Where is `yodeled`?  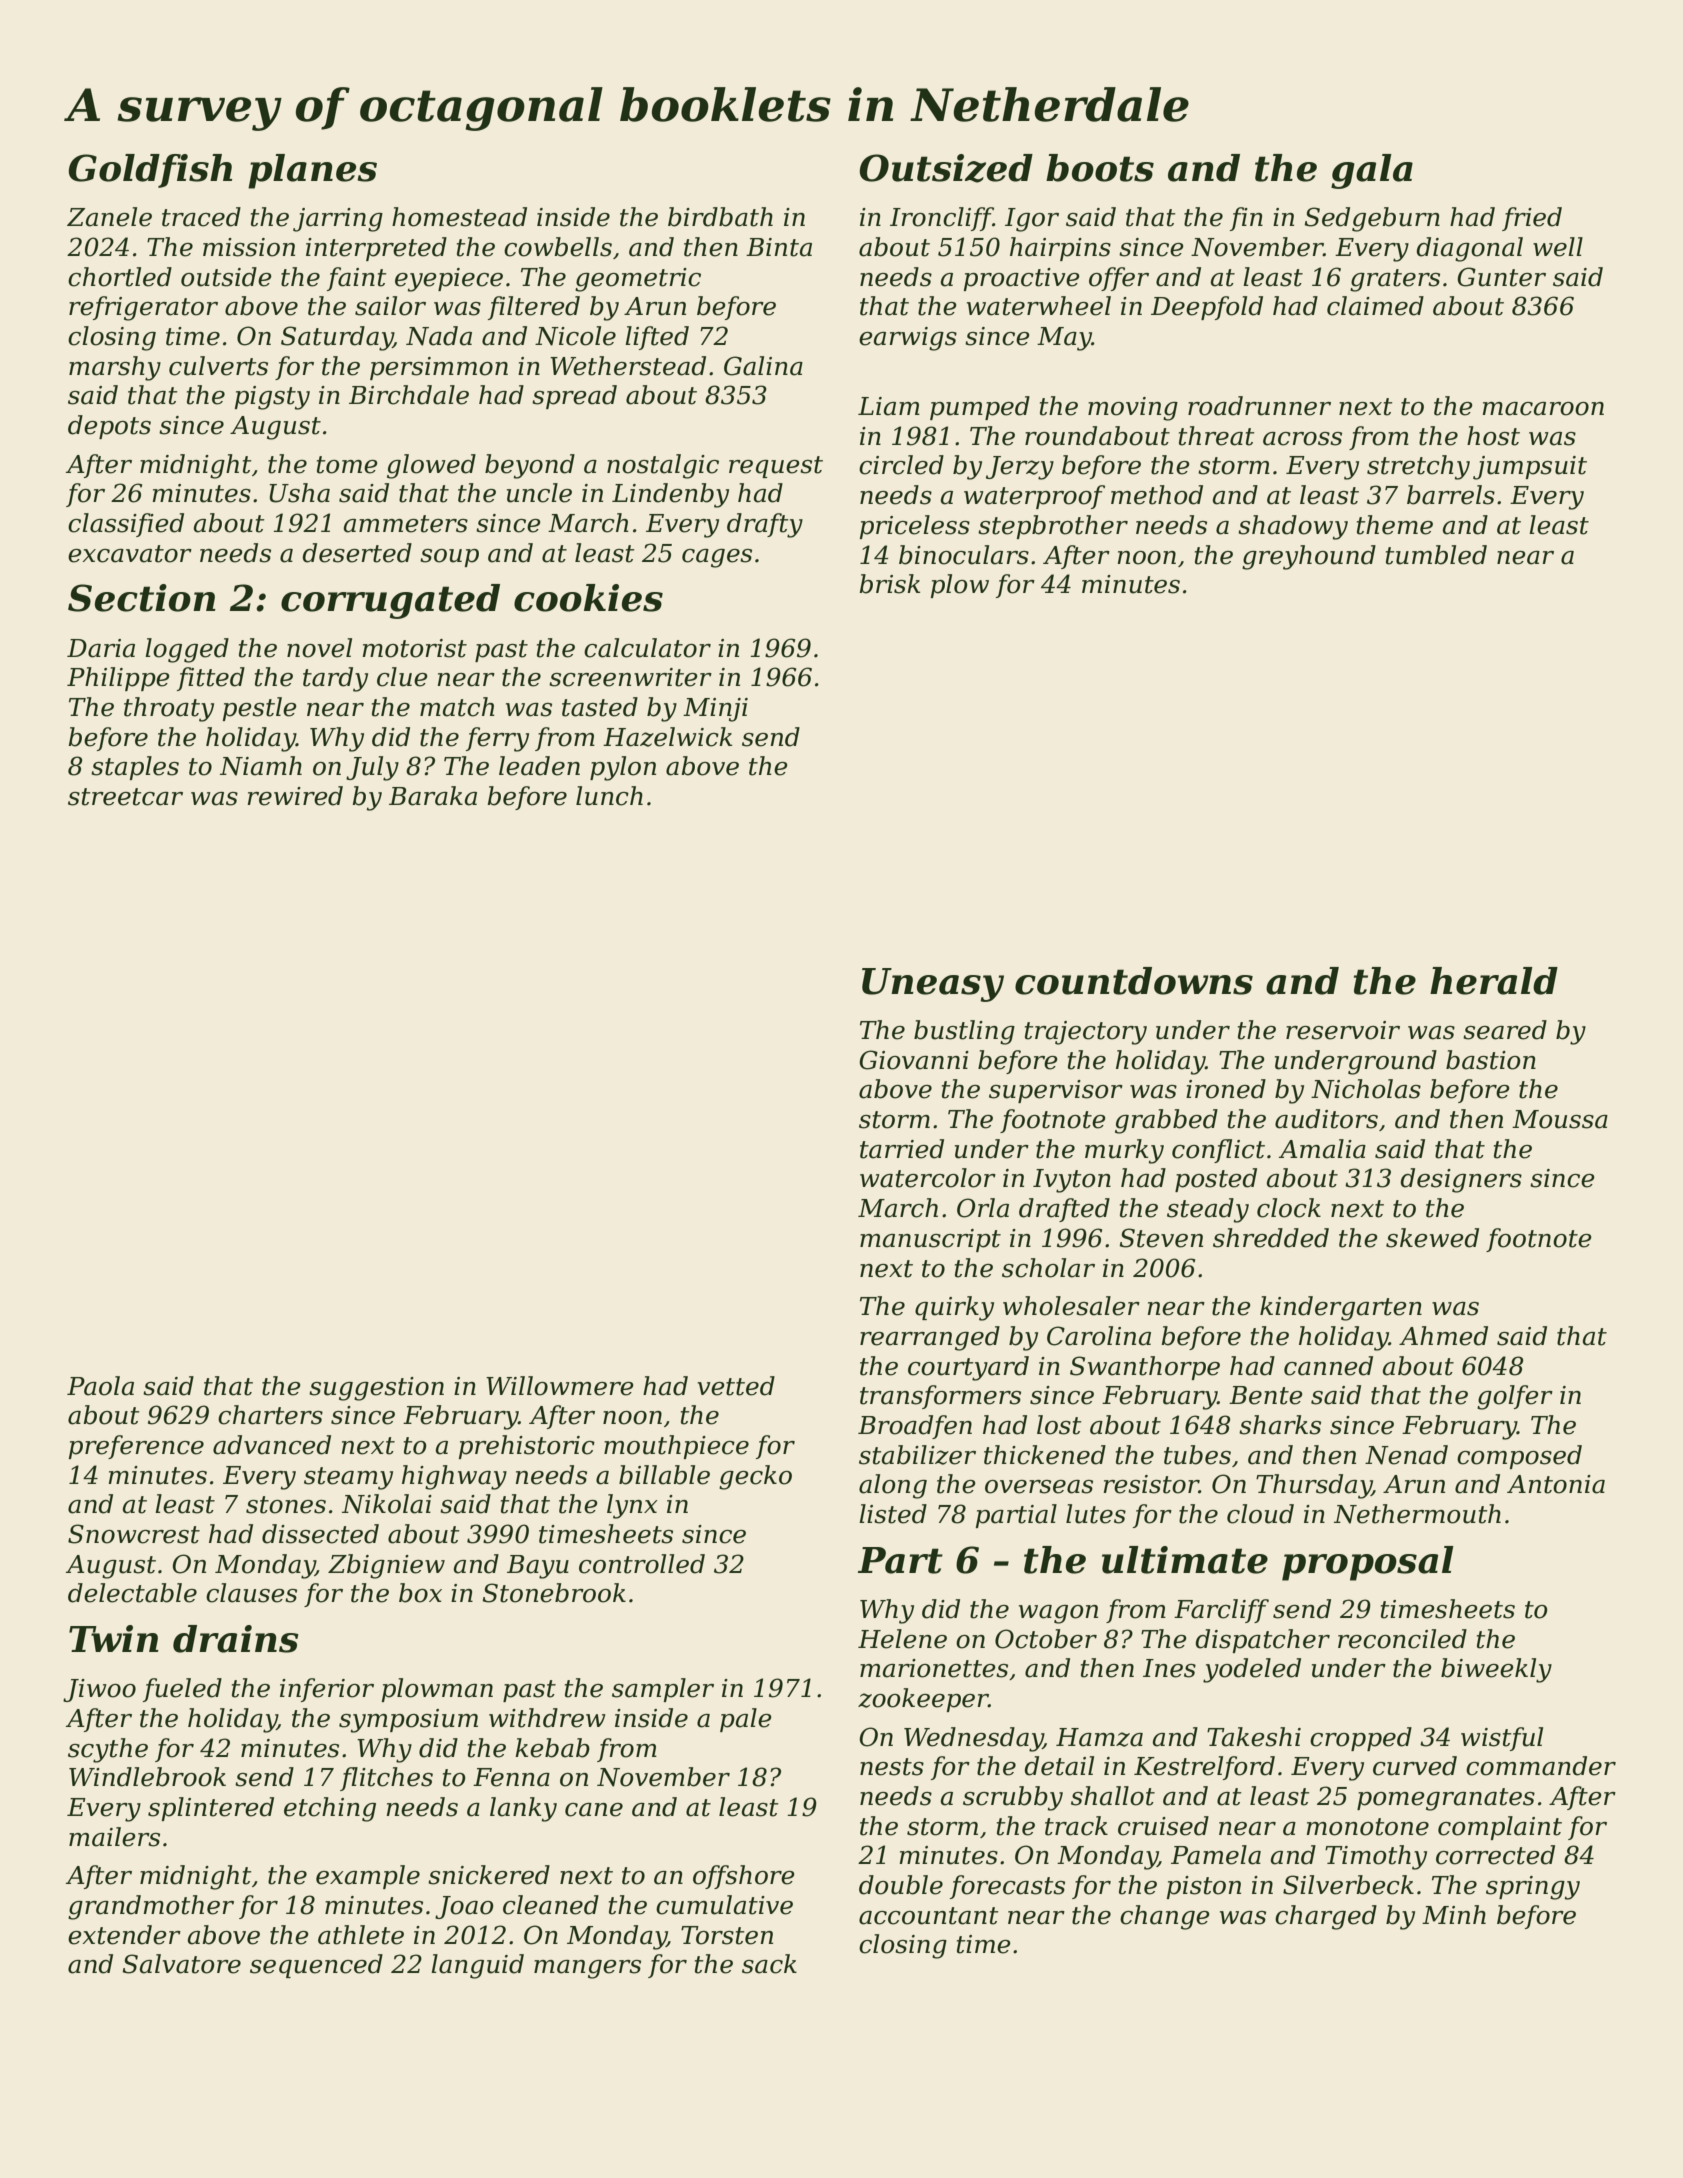 yodeled is located at coordinates (1252, 1670).
